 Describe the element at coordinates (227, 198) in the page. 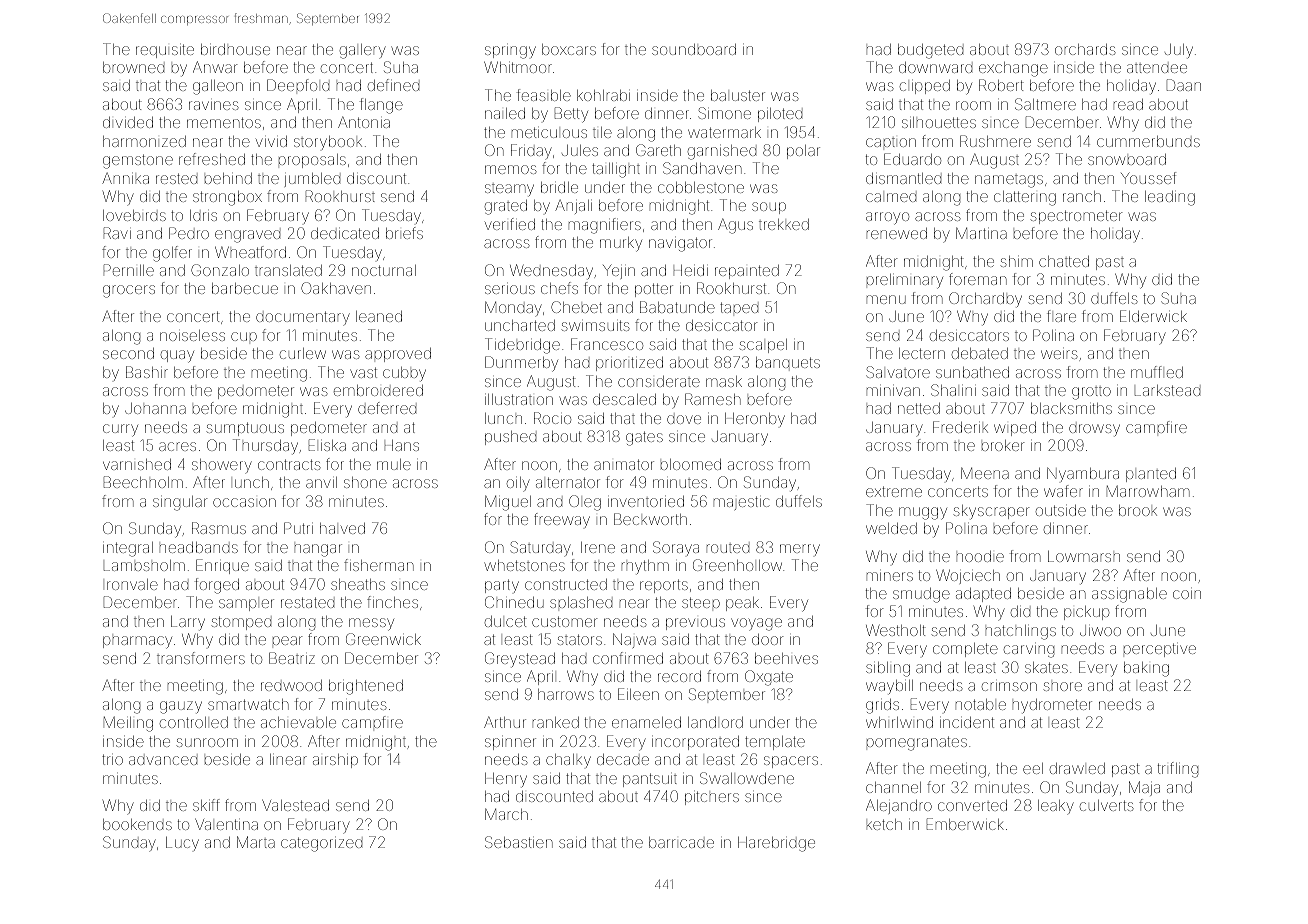

I see `strongbox` at that location.
